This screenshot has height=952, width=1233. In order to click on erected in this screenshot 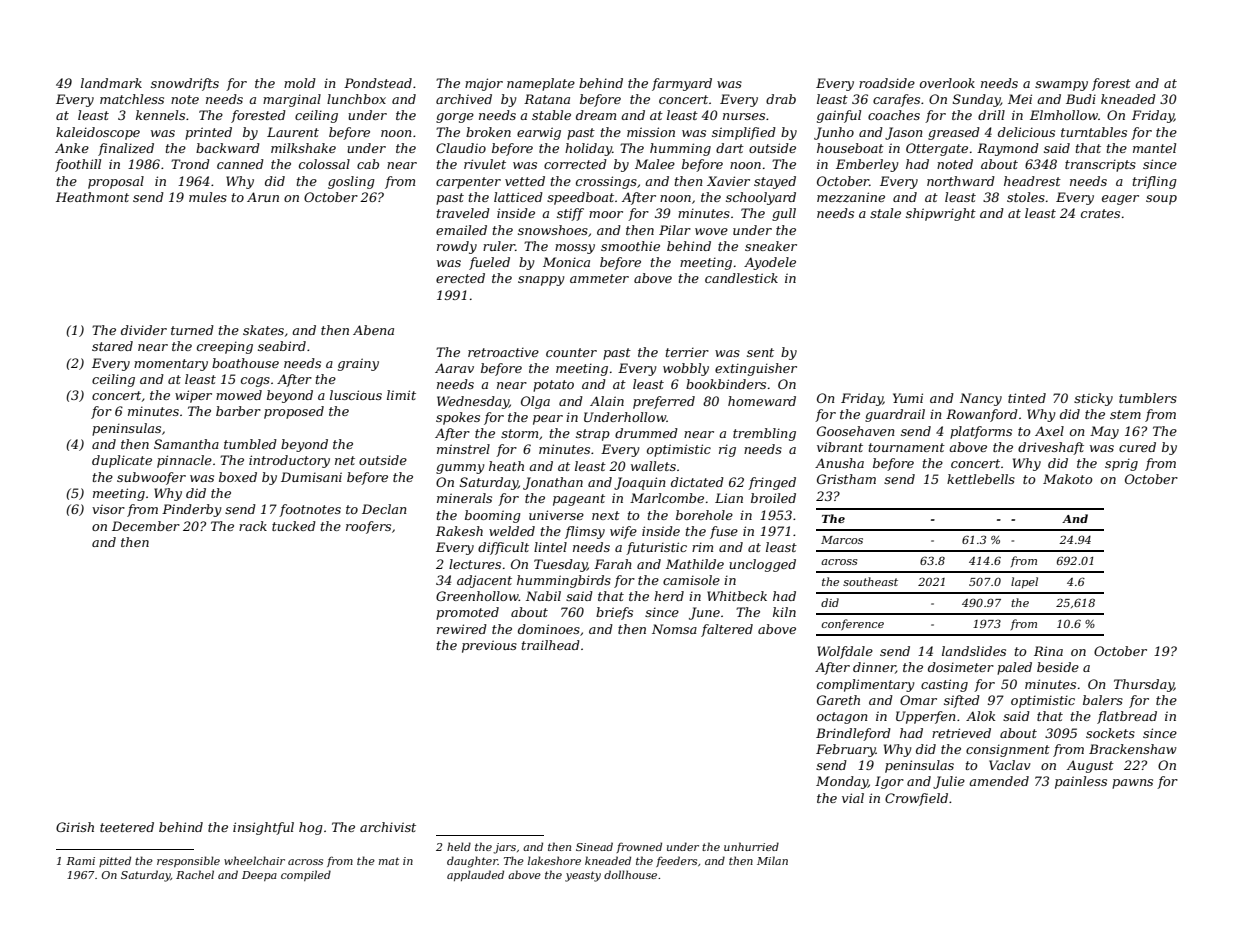, I will do `click(460, 278)`.
